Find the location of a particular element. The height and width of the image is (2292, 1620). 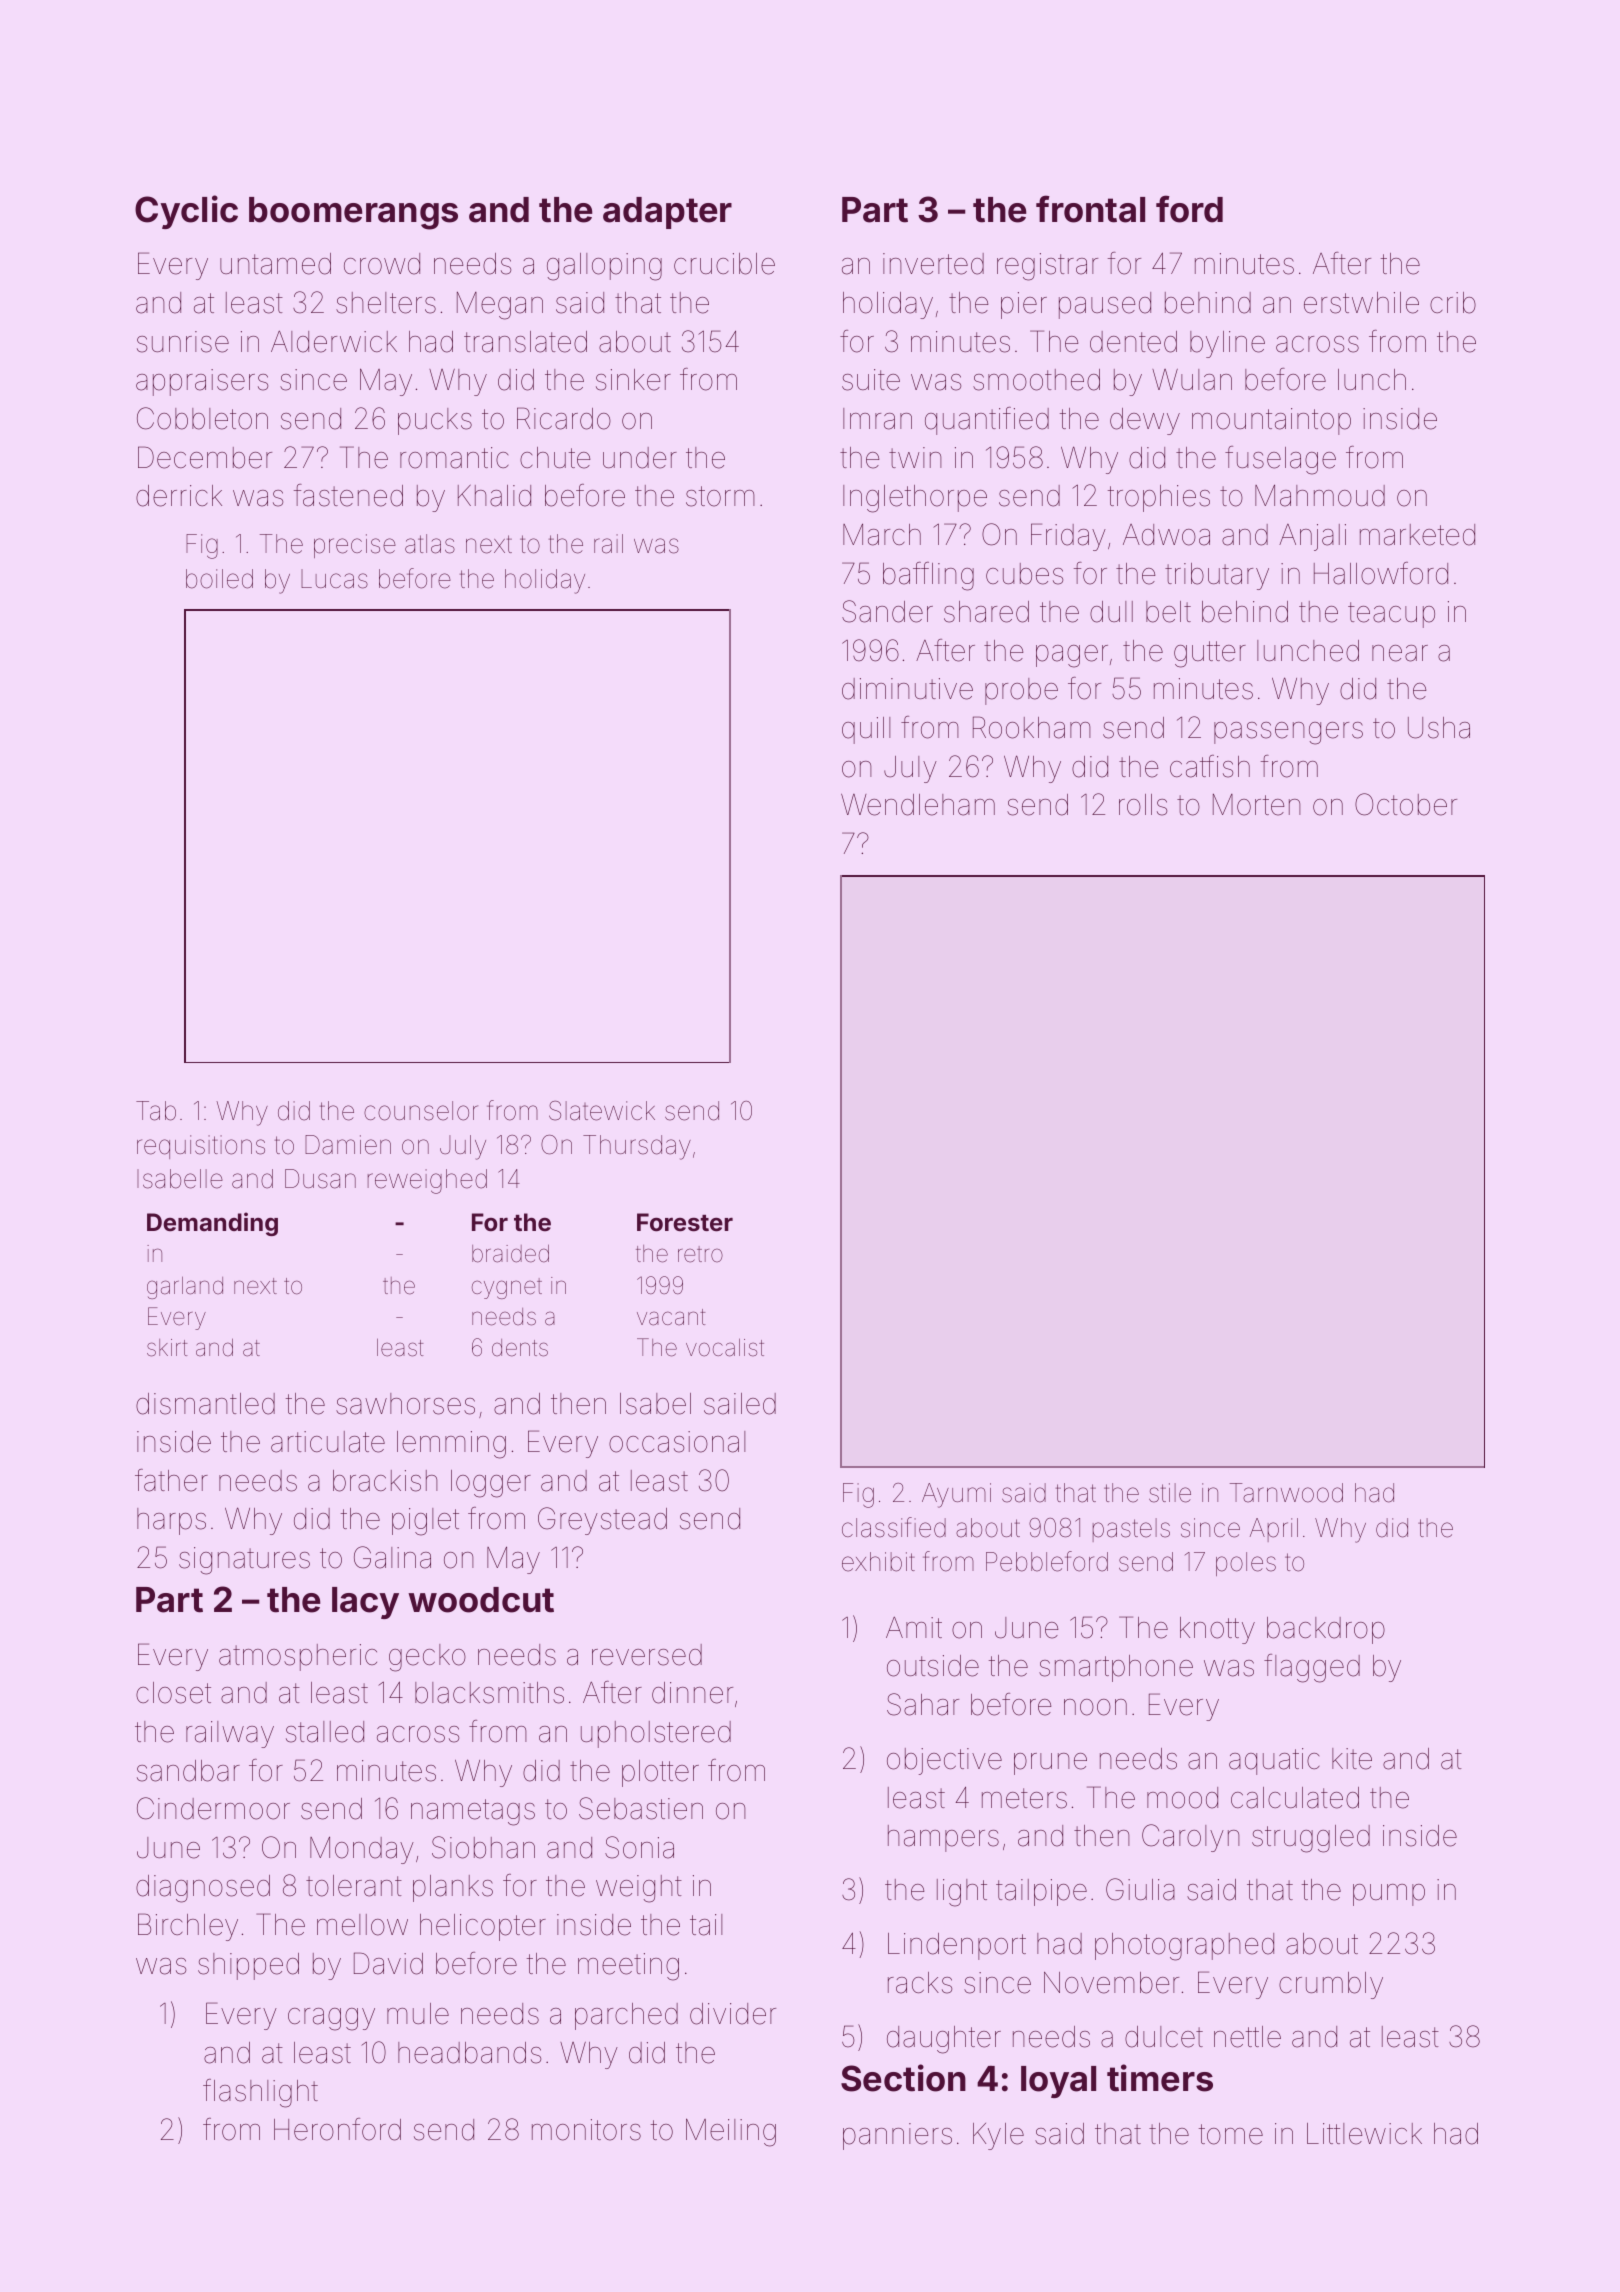

Khalid is located at coordinates (494, 496).
